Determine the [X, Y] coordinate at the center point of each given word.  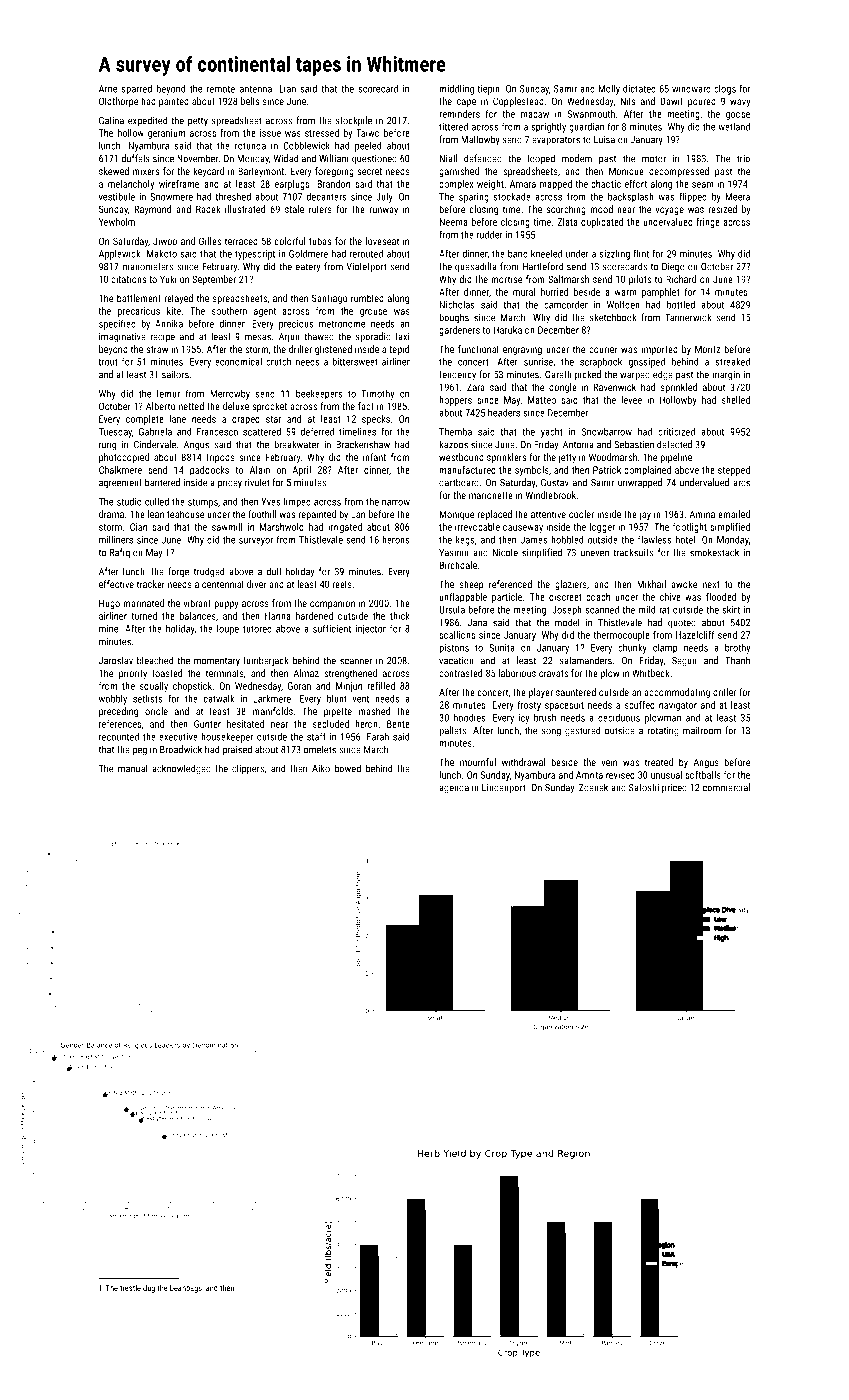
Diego [673, 268]
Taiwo [368, 133]
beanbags [186, 1289]
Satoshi [644, 787]
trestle [130, 1288]
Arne [108, 89]
